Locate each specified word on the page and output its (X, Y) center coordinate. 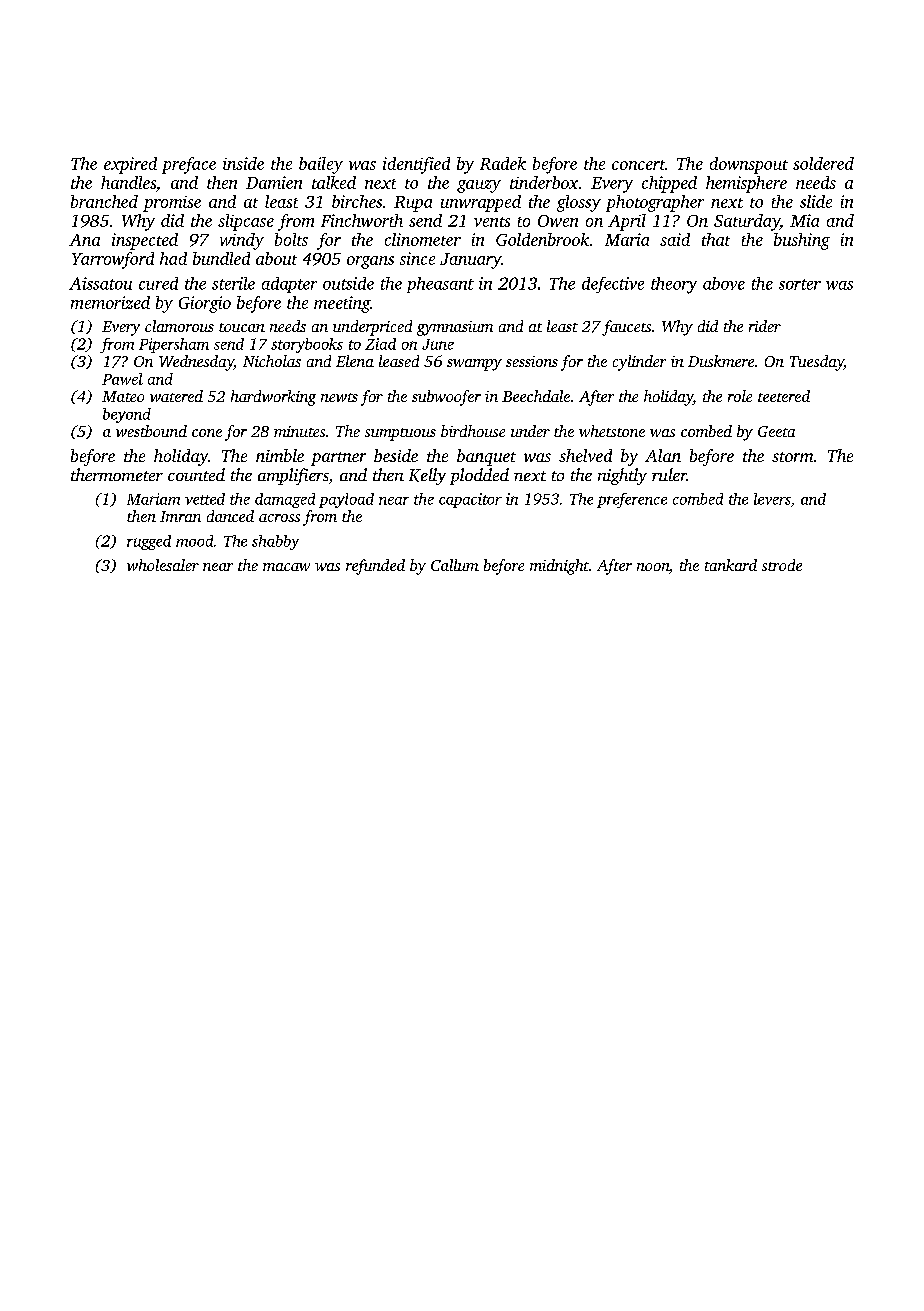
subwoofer (446, 398)
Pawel (122, 379)
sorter (800, 284)
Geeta (776, 431)
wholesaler (163, 565)
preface (189, 165)
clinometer (423, 239)
